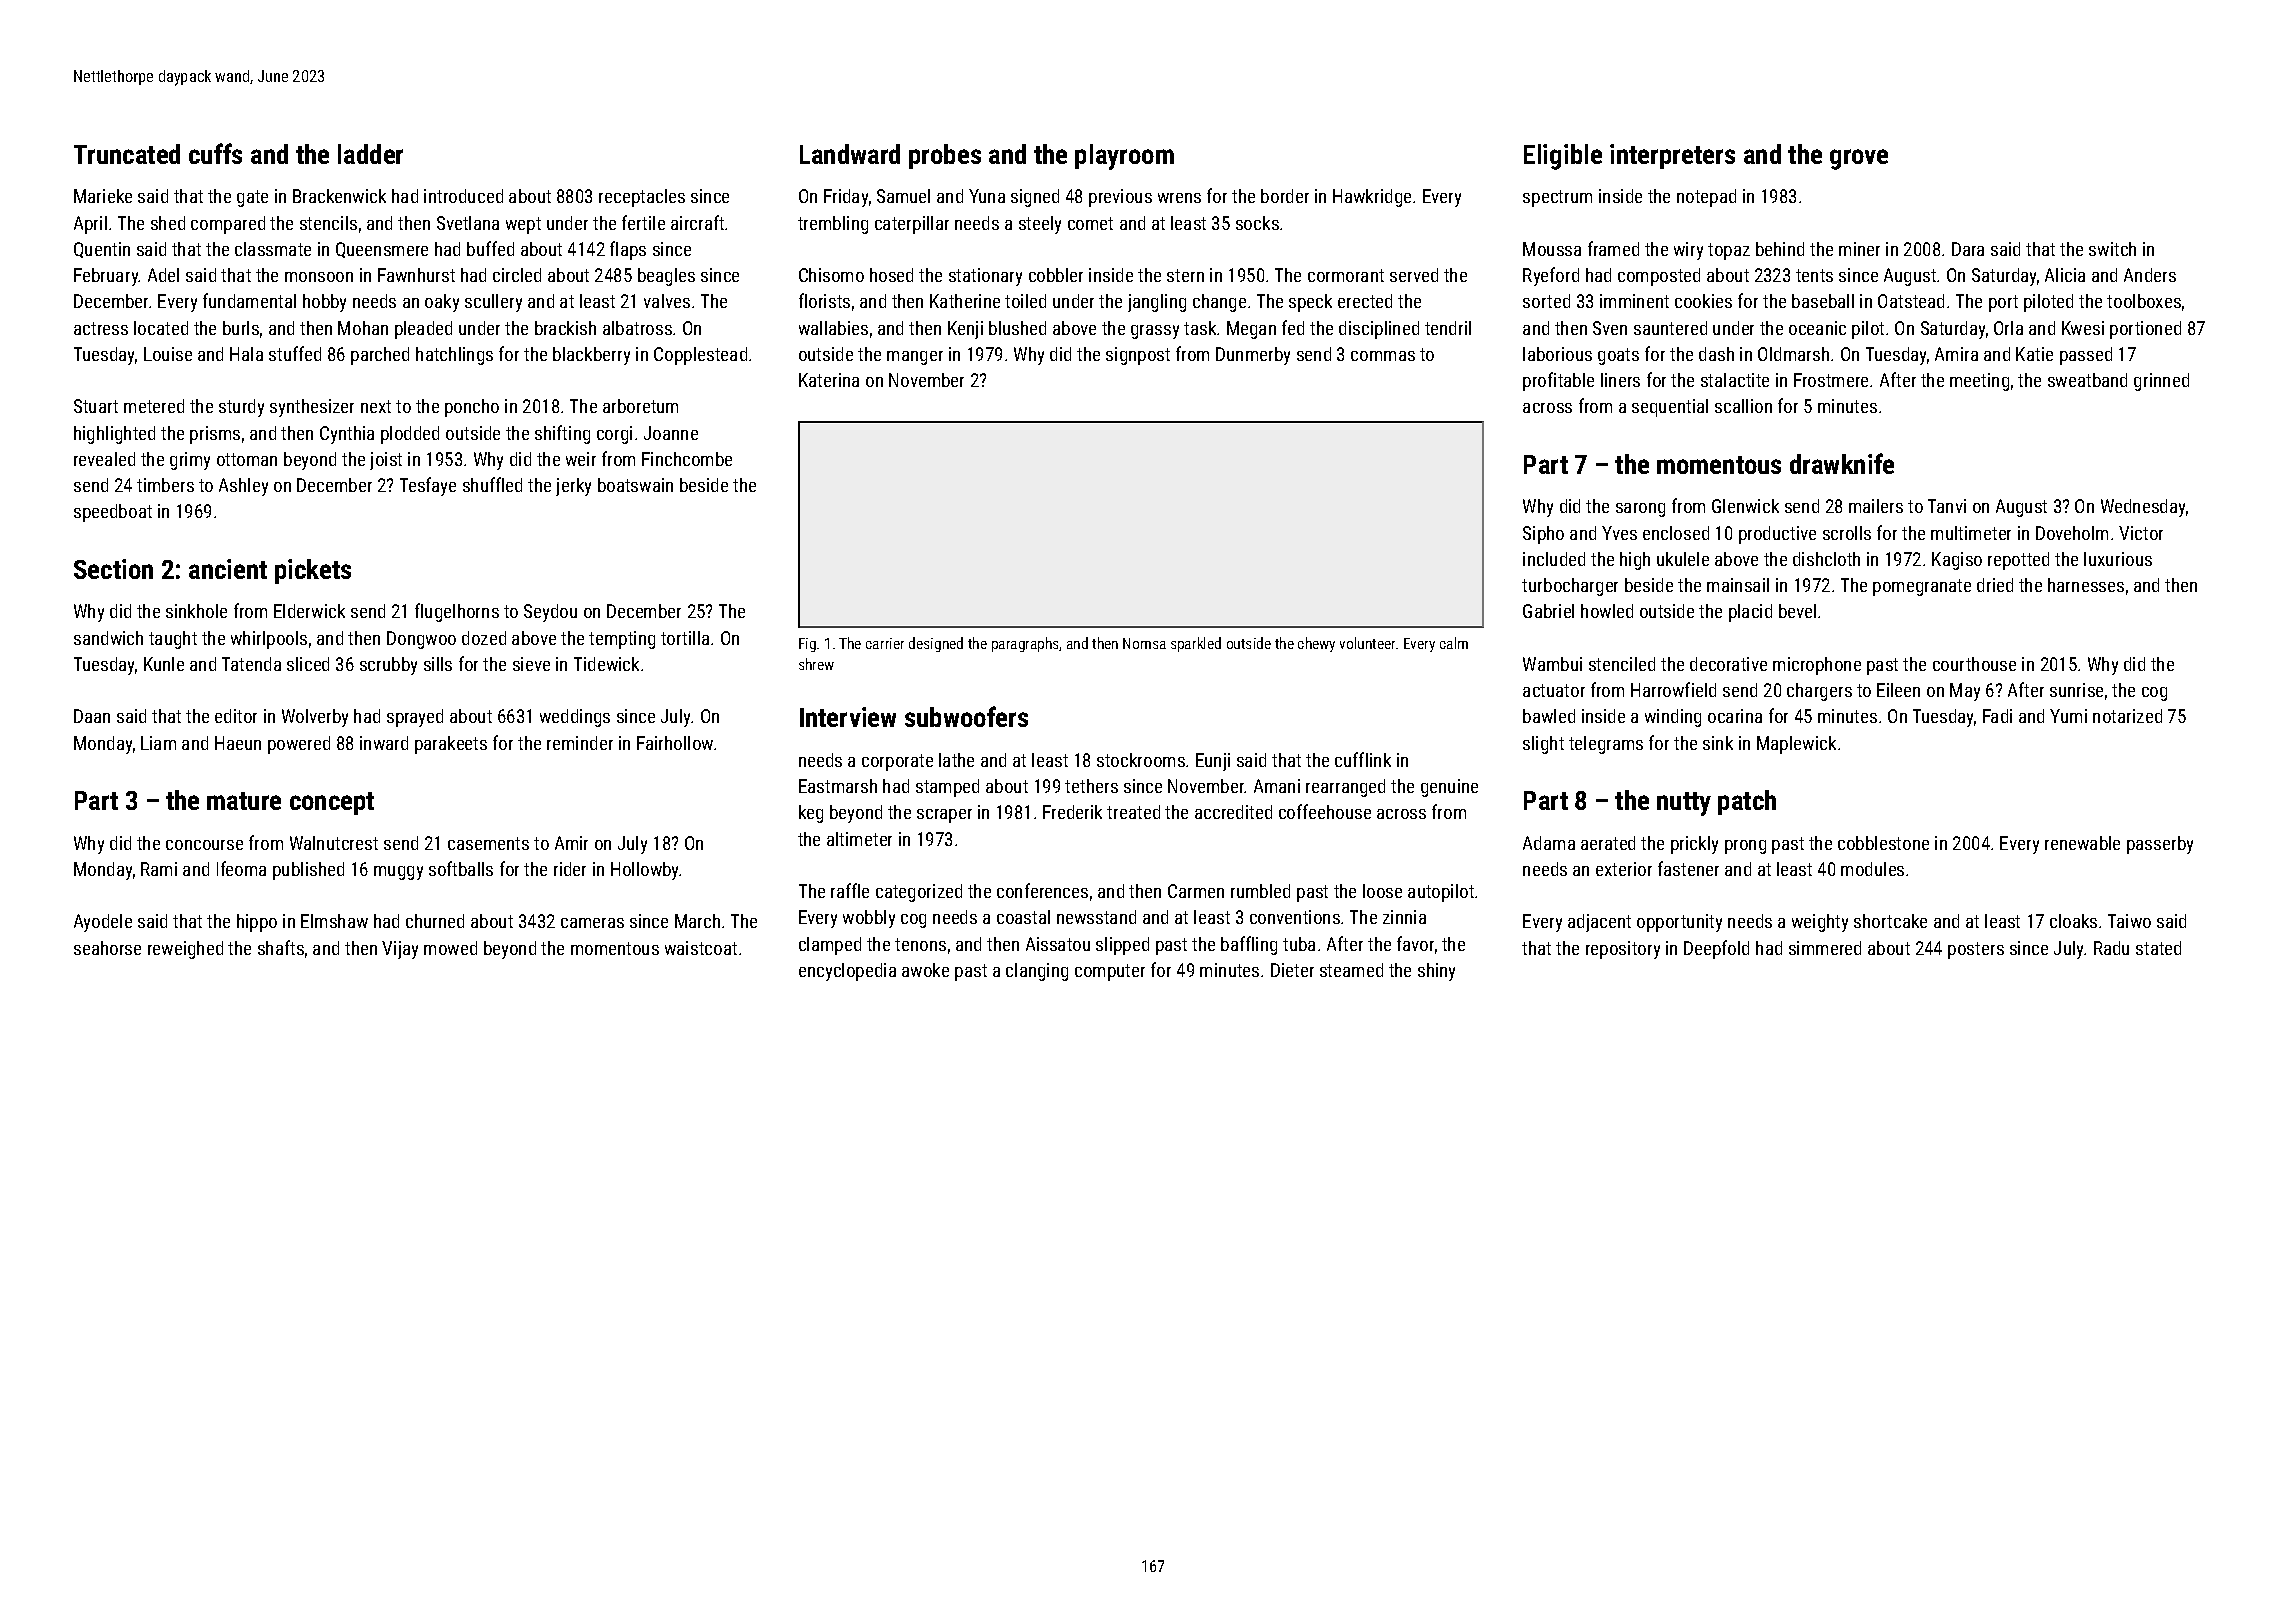 The image size is (2282, 1614). What do you see at coordinates (107, 948) in the screenshot?
I see `seahorse` at bounding box center [107, 948].
